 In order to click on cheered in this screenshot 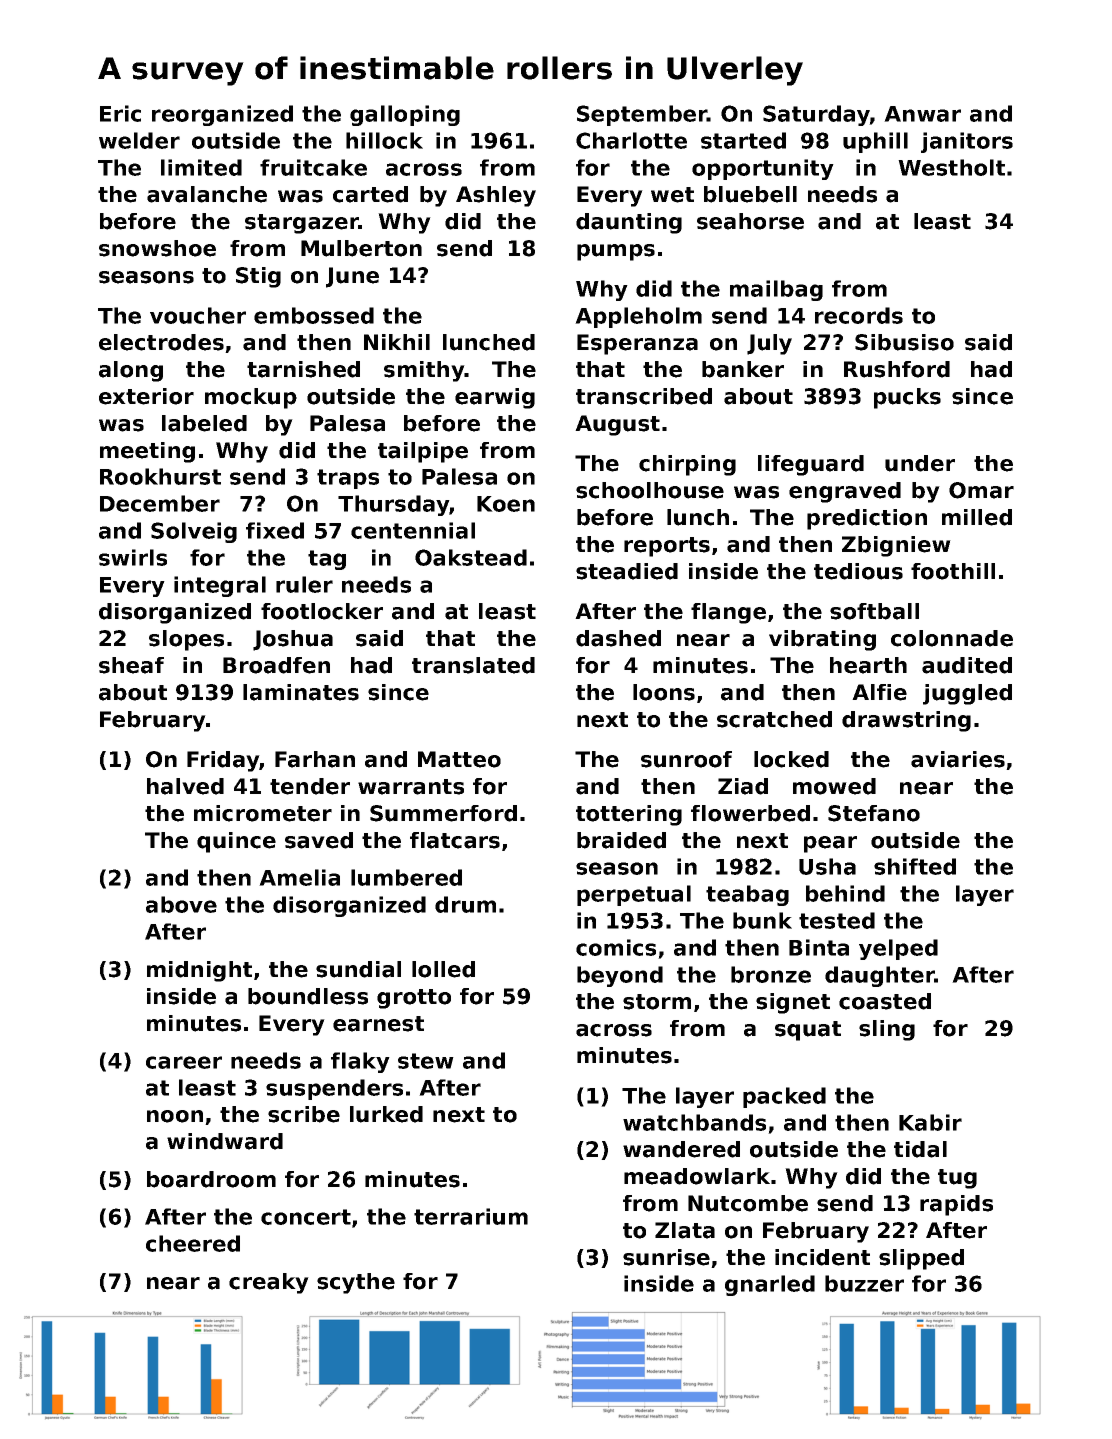, I will do `click(193, 1243)`.
